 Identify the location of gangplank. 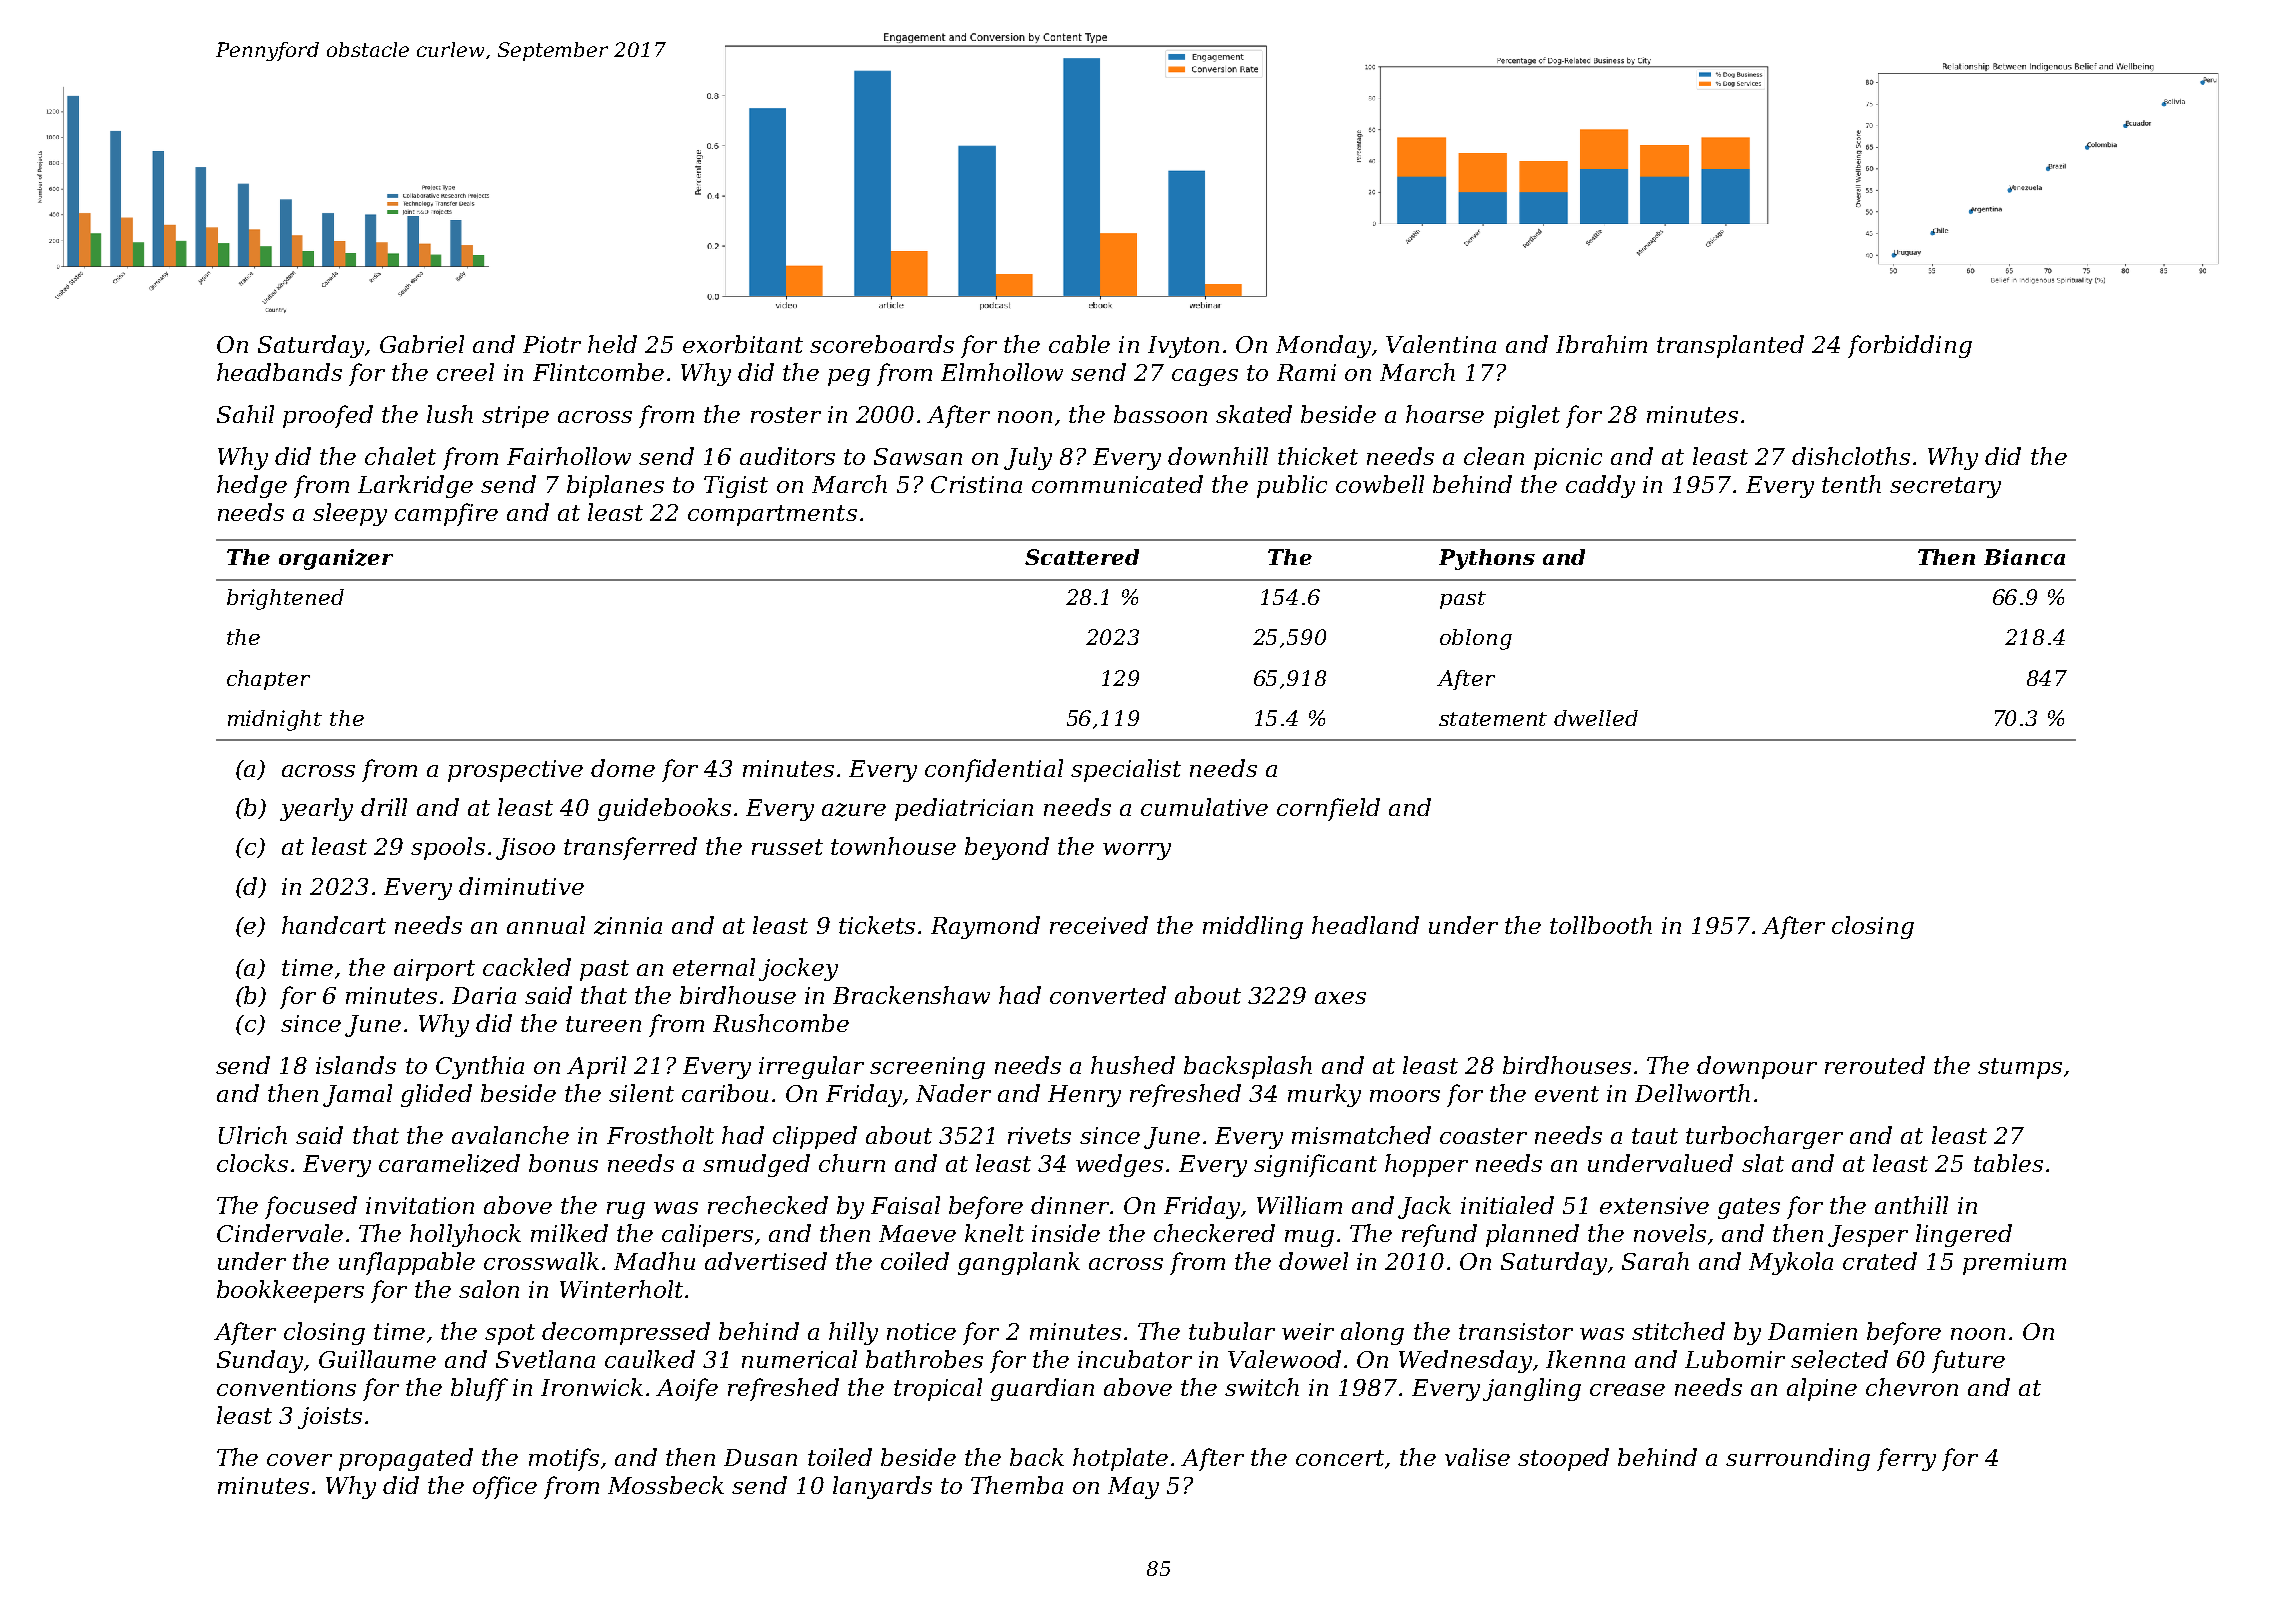
(1019, 1263).
